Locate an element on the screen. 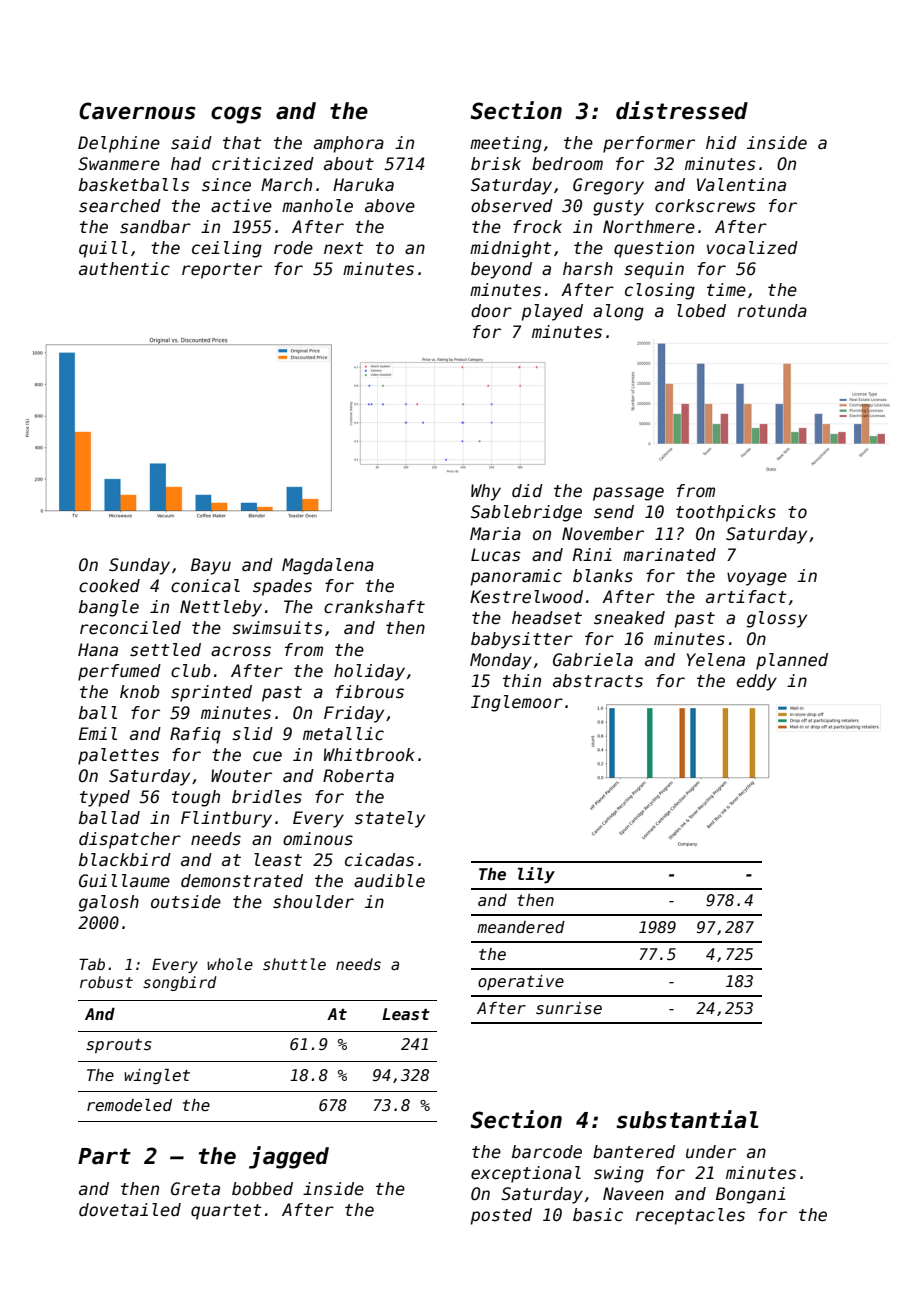 This screenshot has width=908, height=1316. reporter is located at coordinates (222, 271).
